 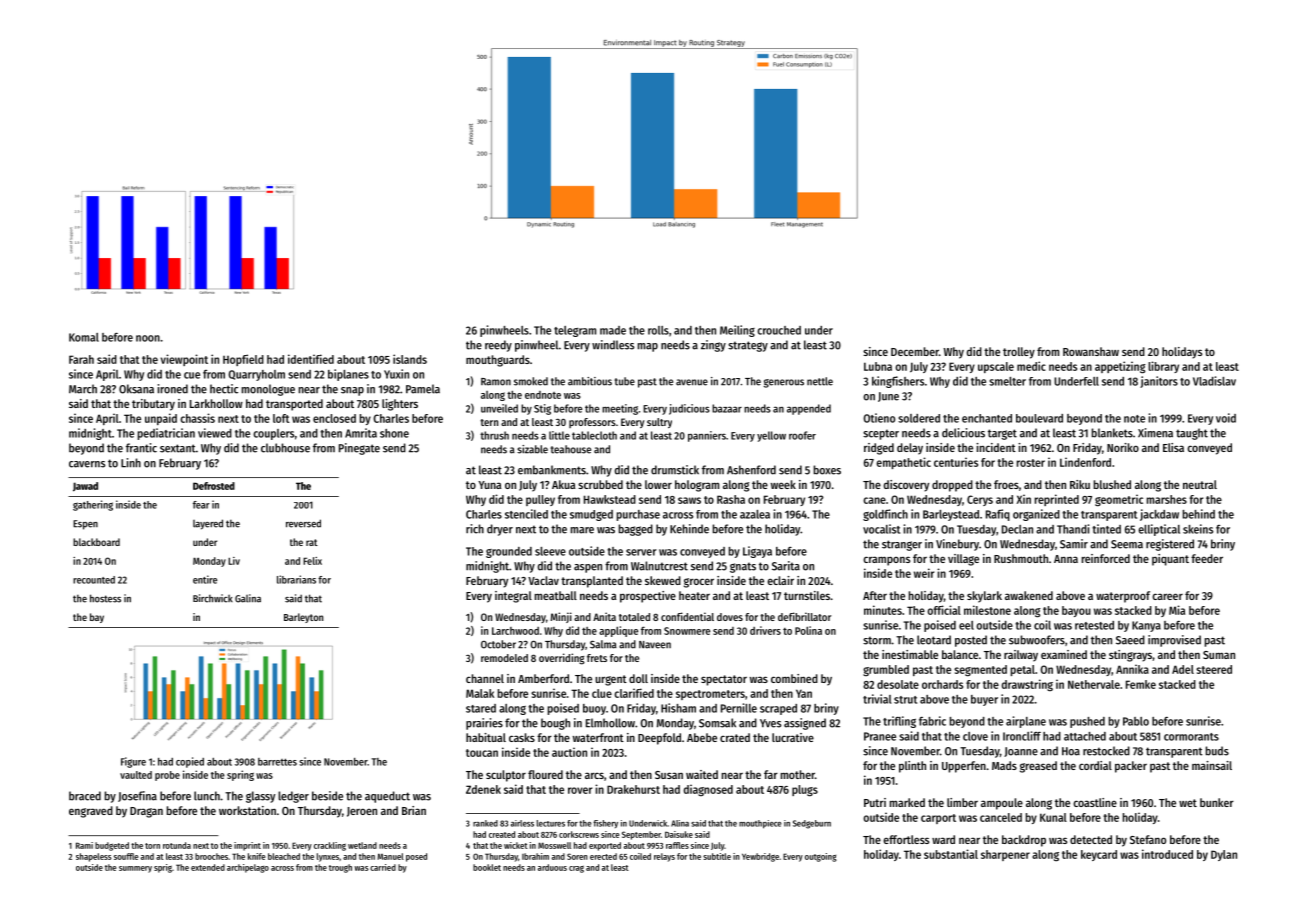 What do you see at coordinates (648, 597) in the page?
I see `prospective` at bounding box center [648, 597].
